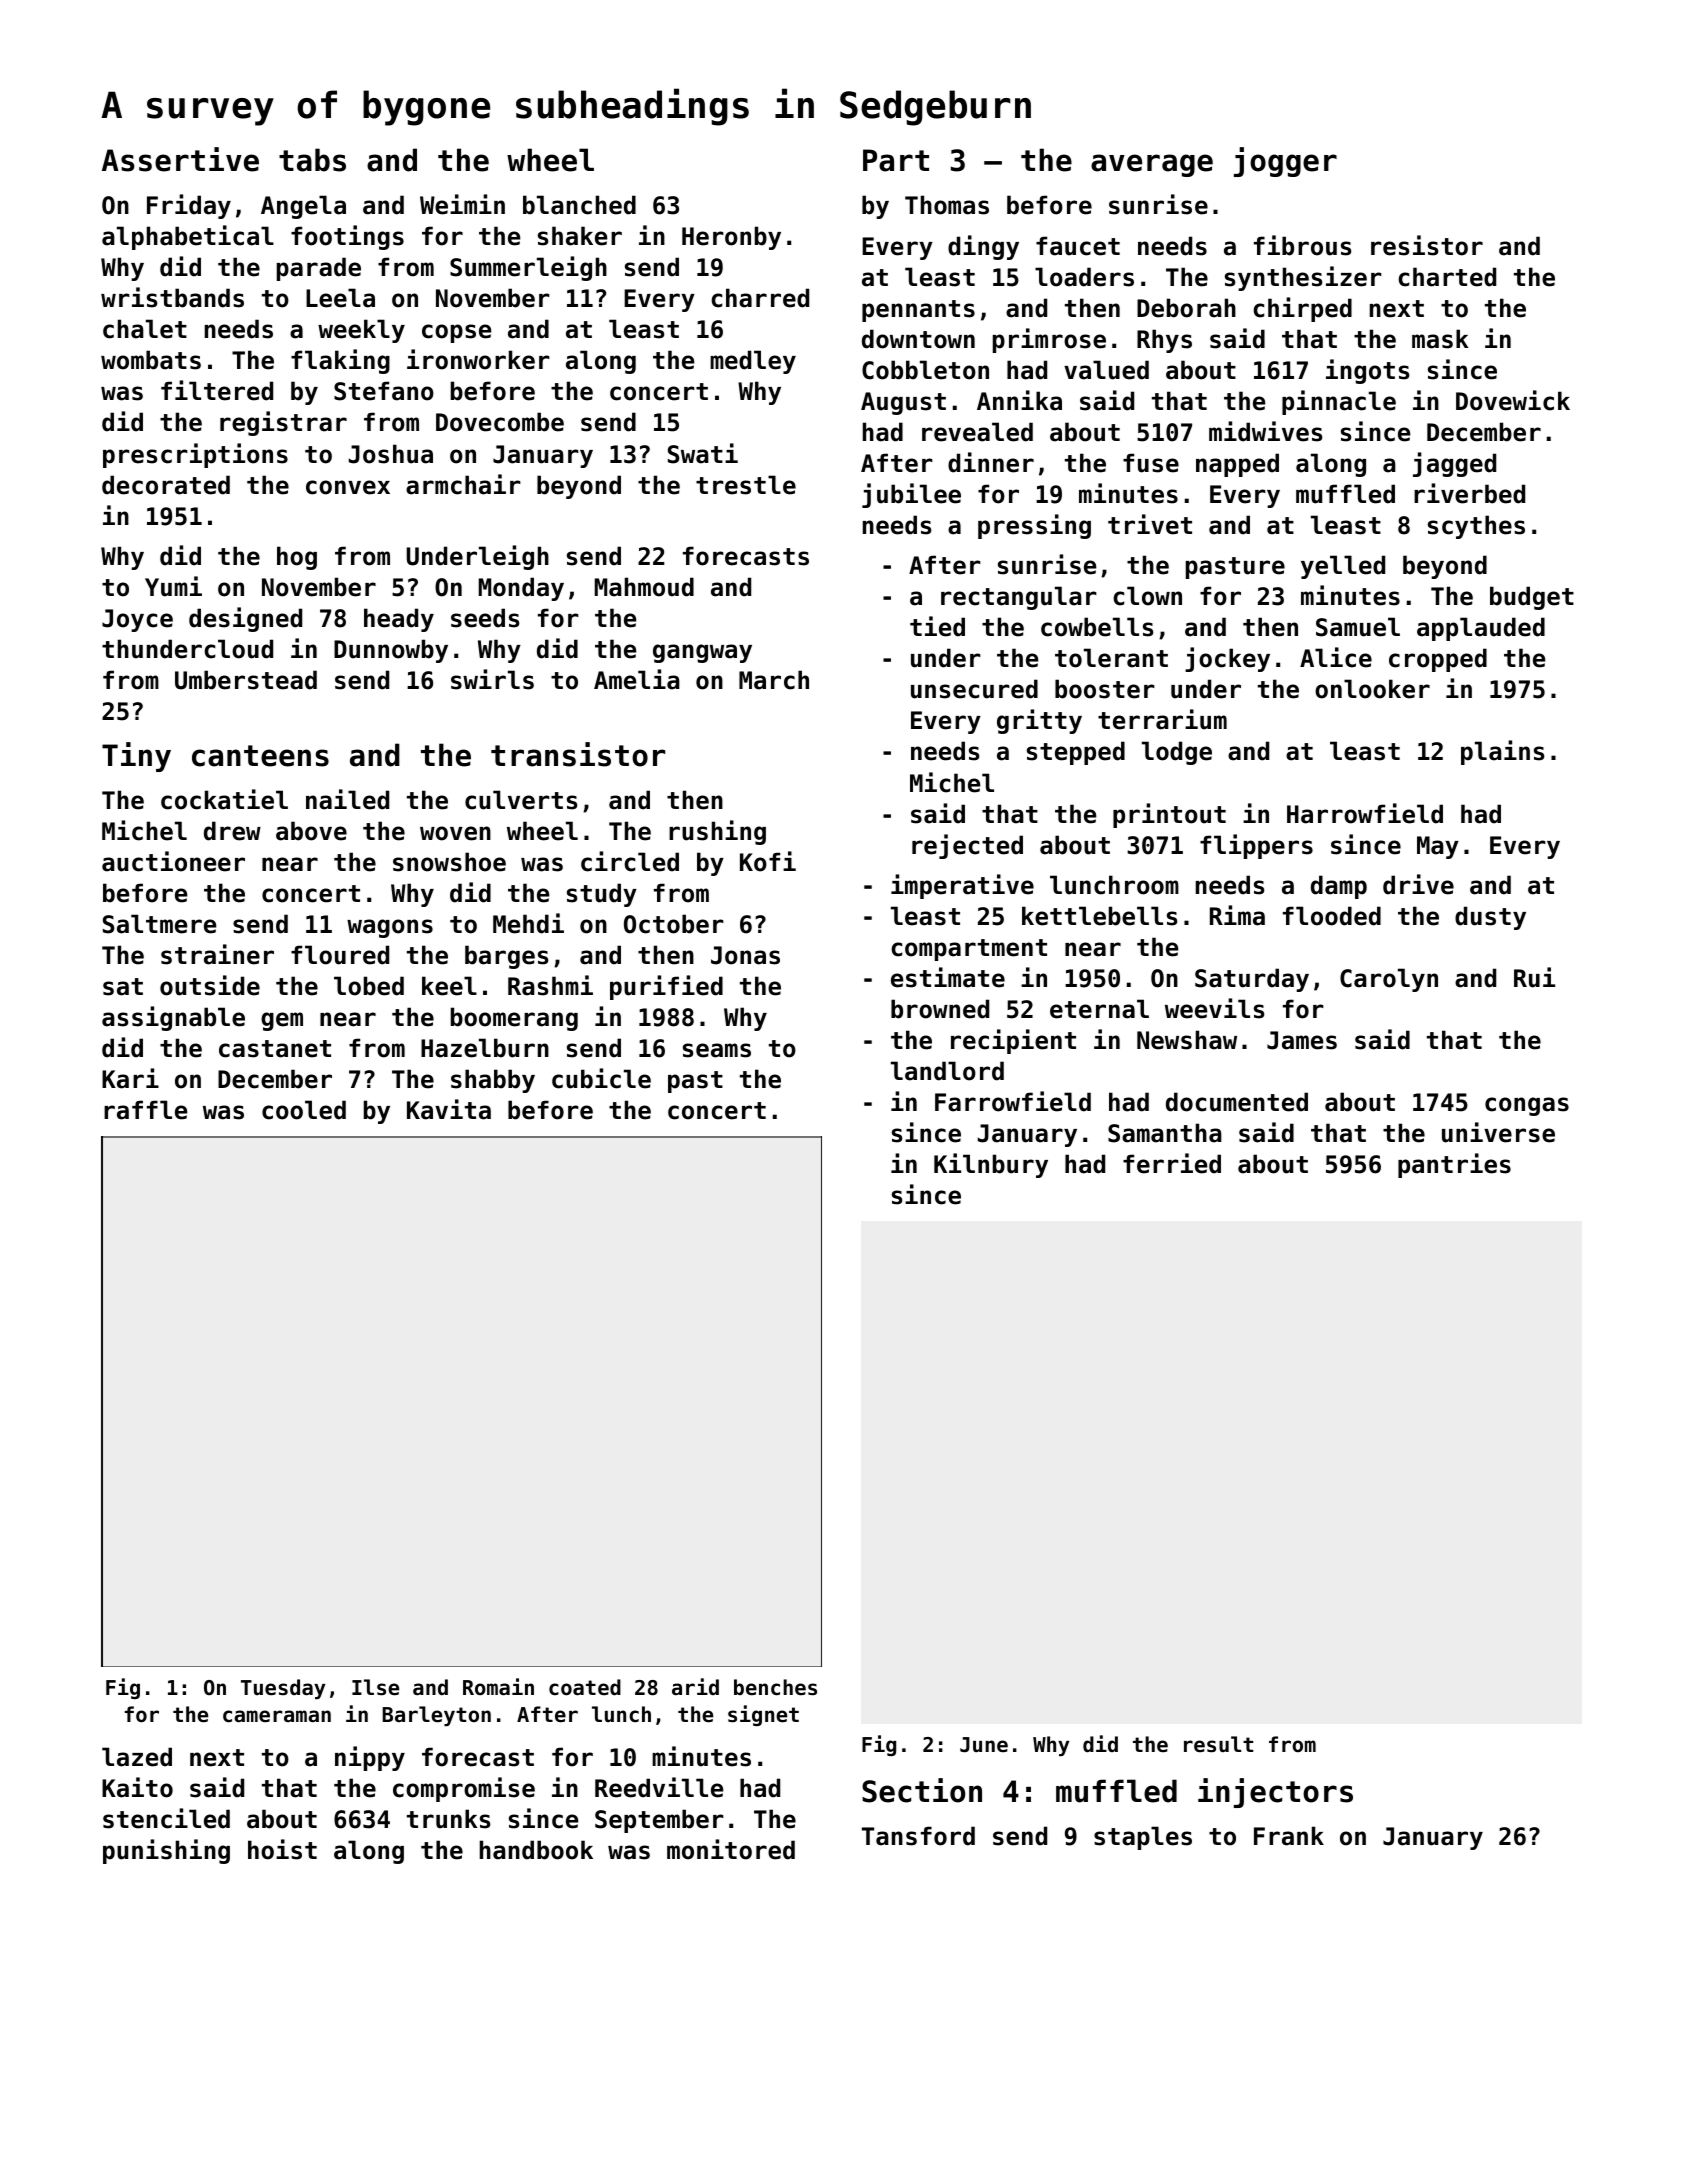 This image has width=1683, height=2178. Describe the element at coordinates (578, 754) in the image. I see `transistor` at that location.
